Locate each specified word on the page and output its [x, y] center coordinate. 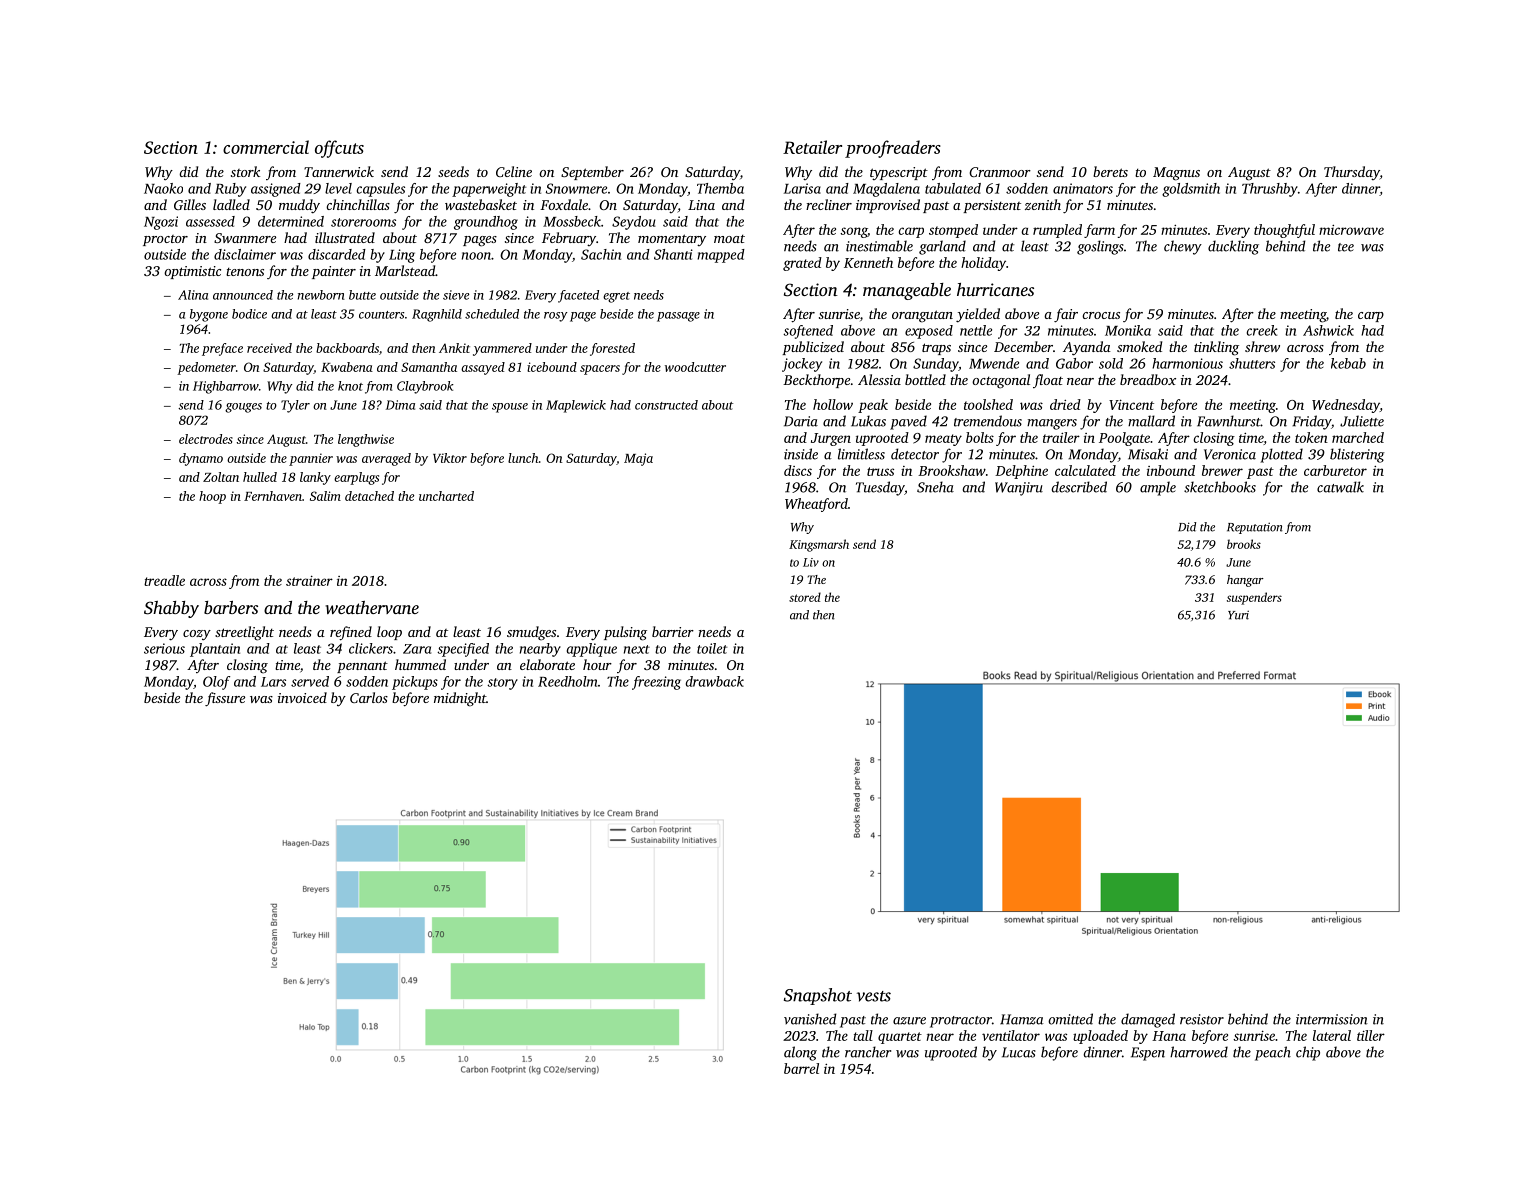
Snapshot [818, 996]
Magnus [1176, 174]
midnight [460, 699]
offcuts [339, 149]
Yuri [1238, 615]
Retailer [812, 147]
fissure [225, 699]
